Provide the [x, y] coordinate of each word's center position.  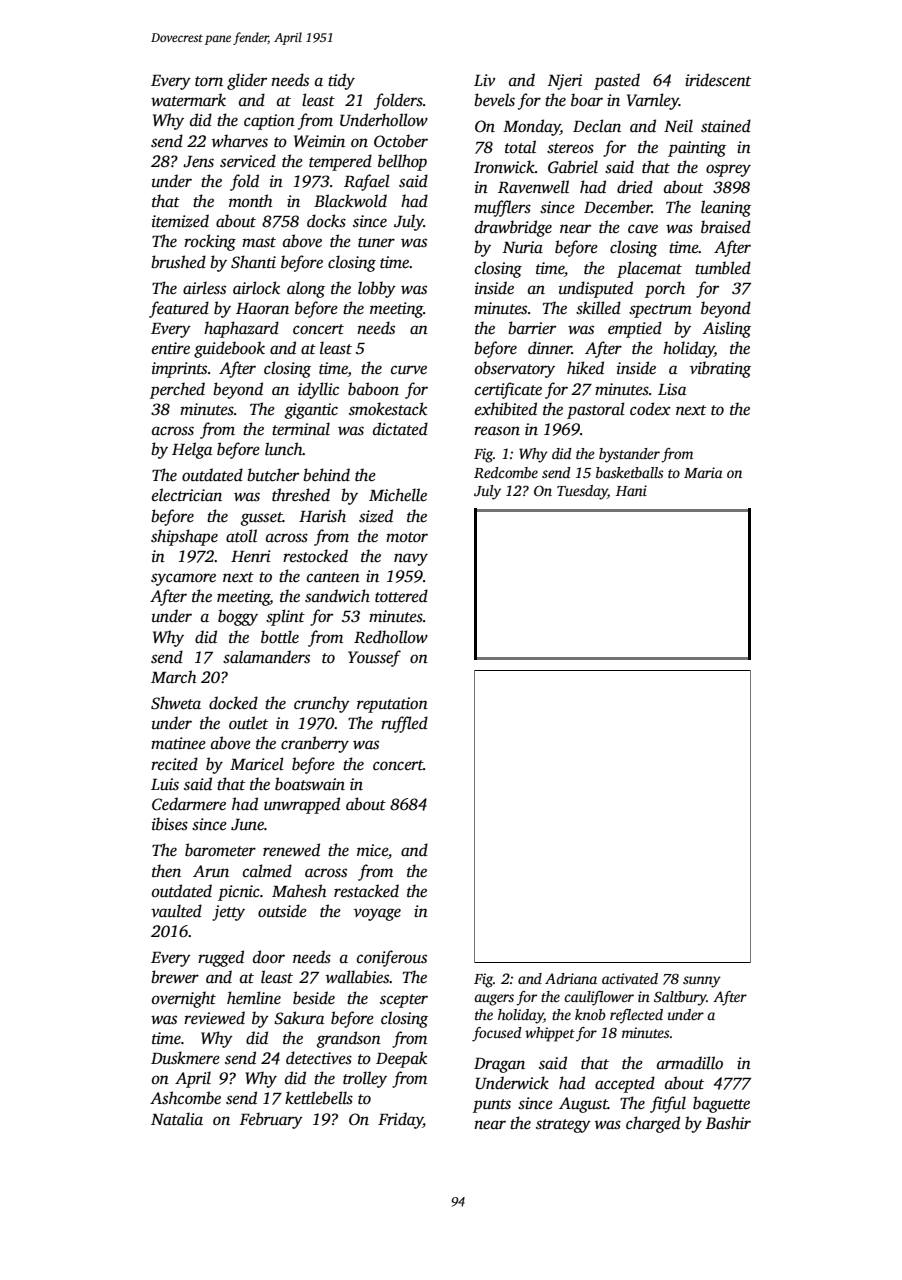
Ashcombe [185, 1098]
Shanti [253, 262]
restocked [315, 556]
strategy [563, 1126]
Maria [703, 472]
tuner [376, 242]
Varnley [653, 101]
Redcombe [506, 472]
